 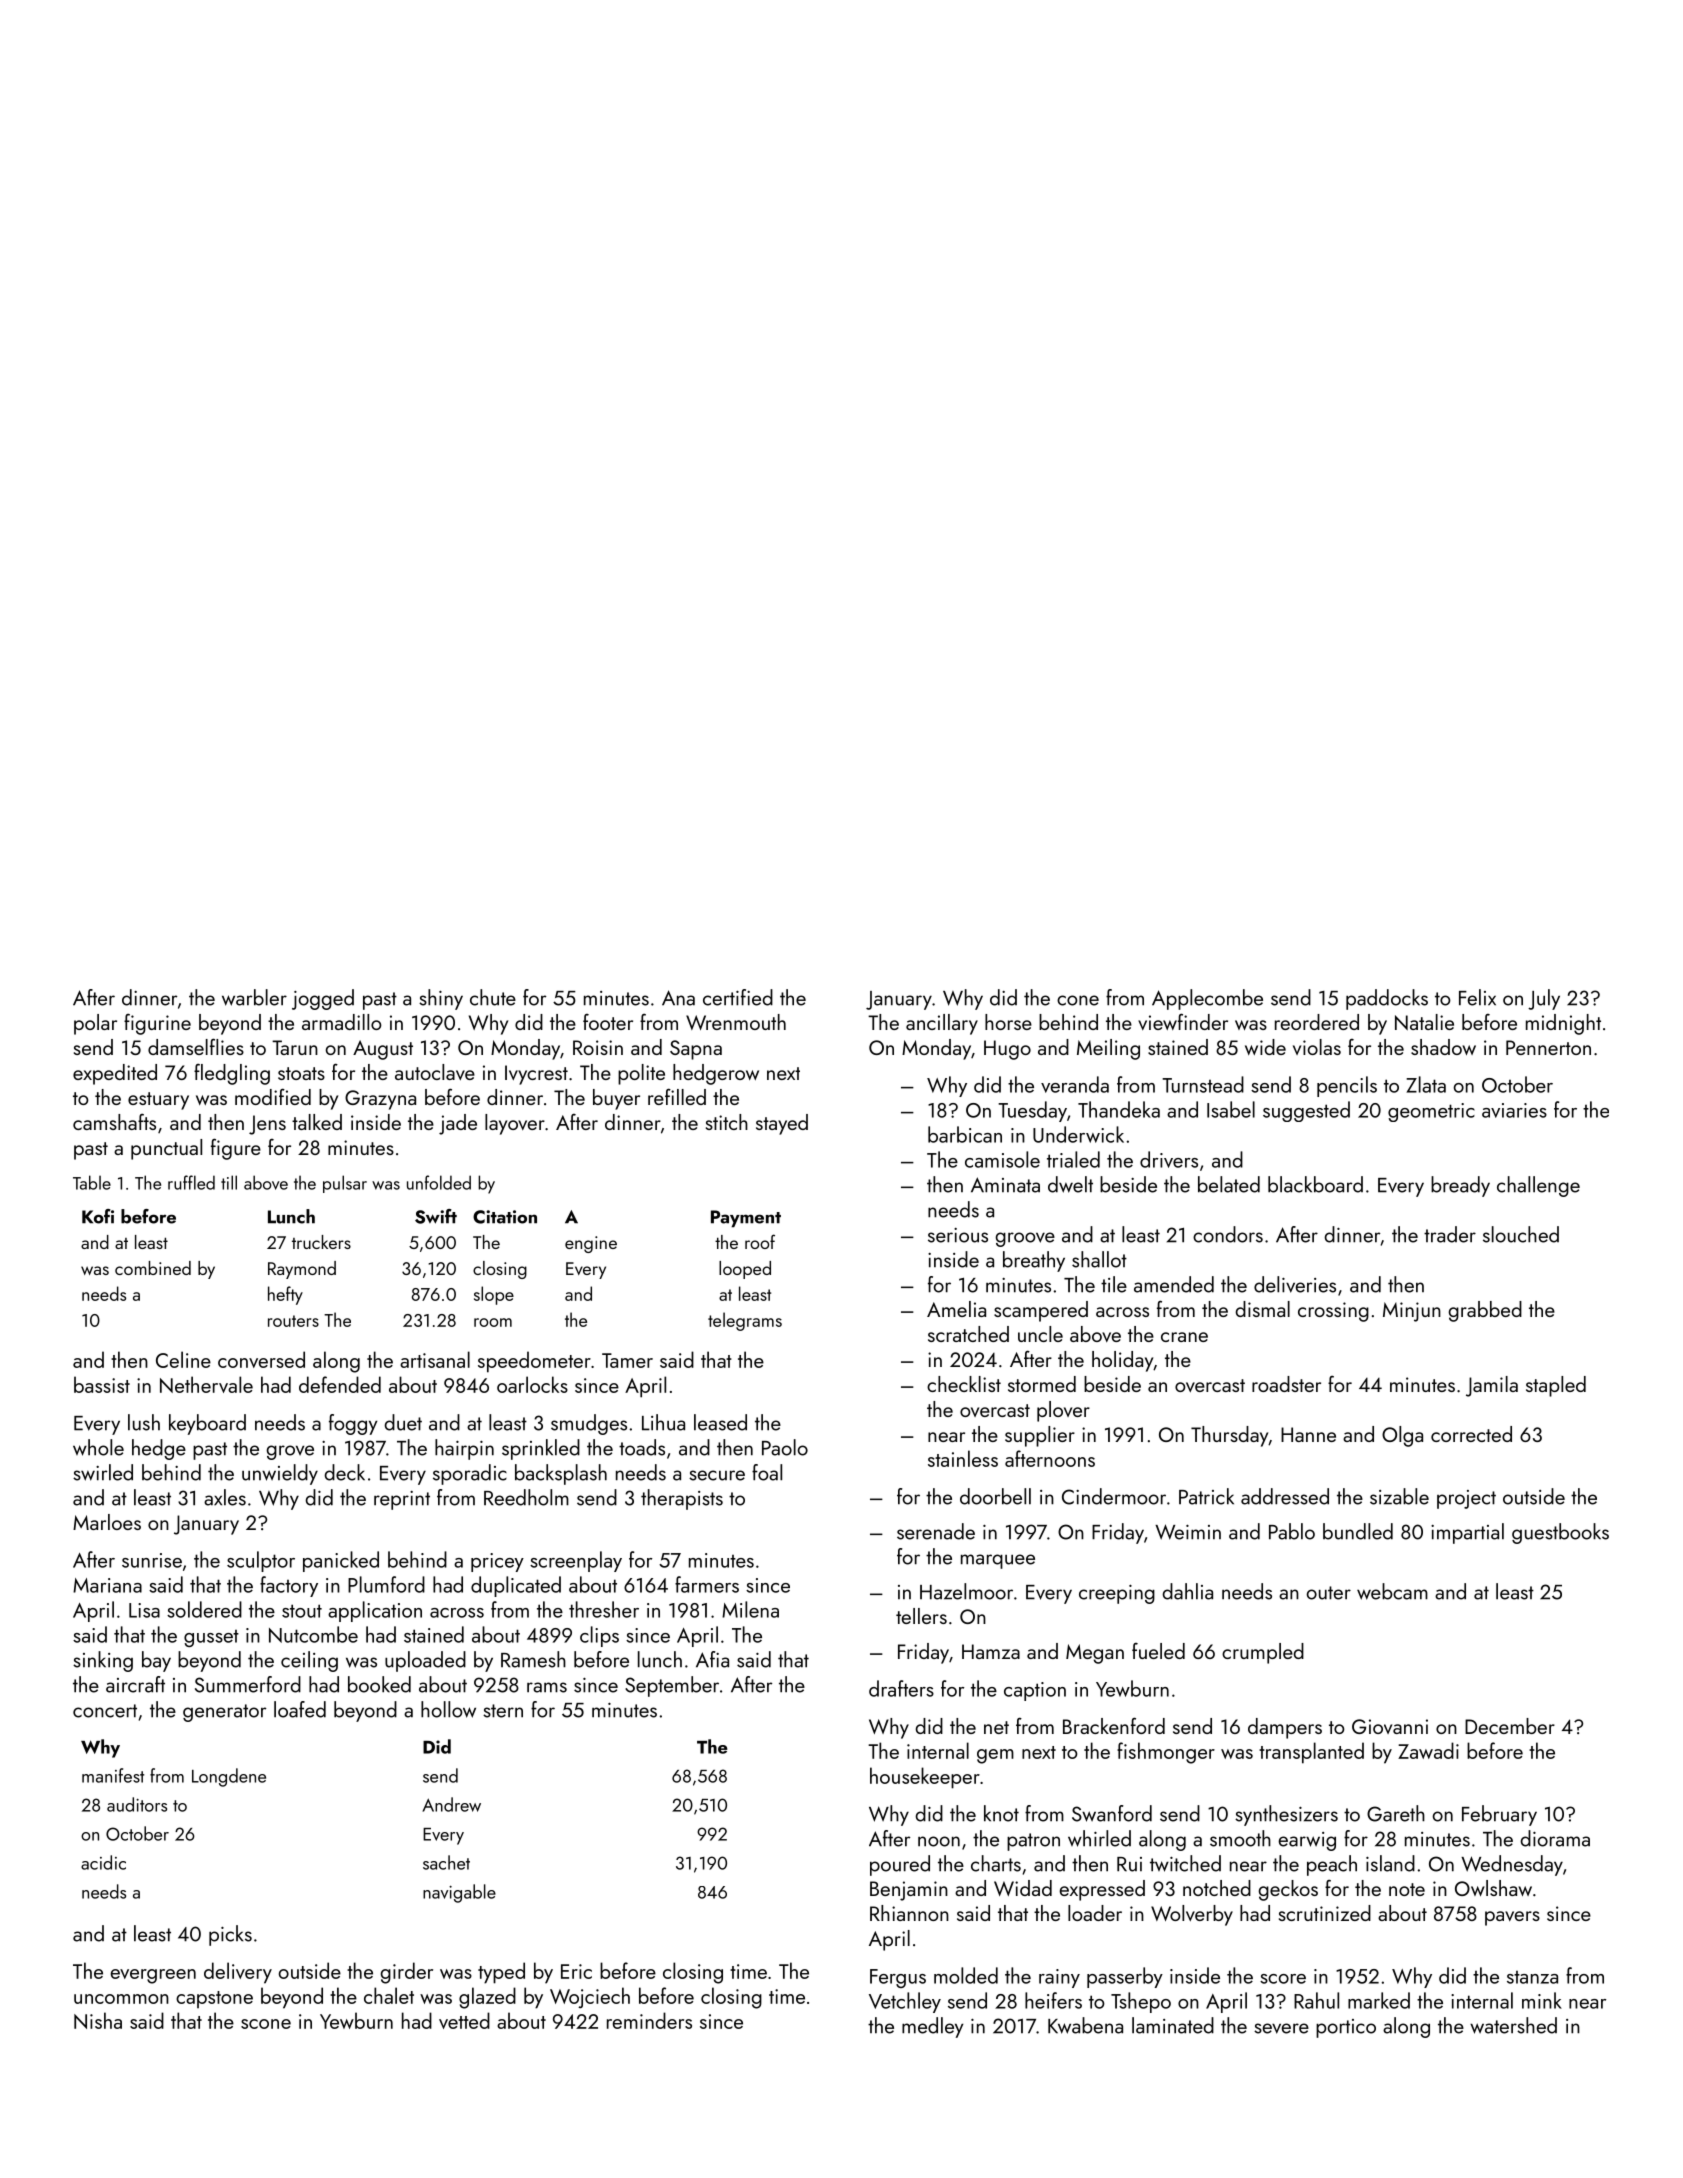 What do you see at coordinates (261, 1561) in the page?
I see `sculptor` at bounding box center [261, 1561].
